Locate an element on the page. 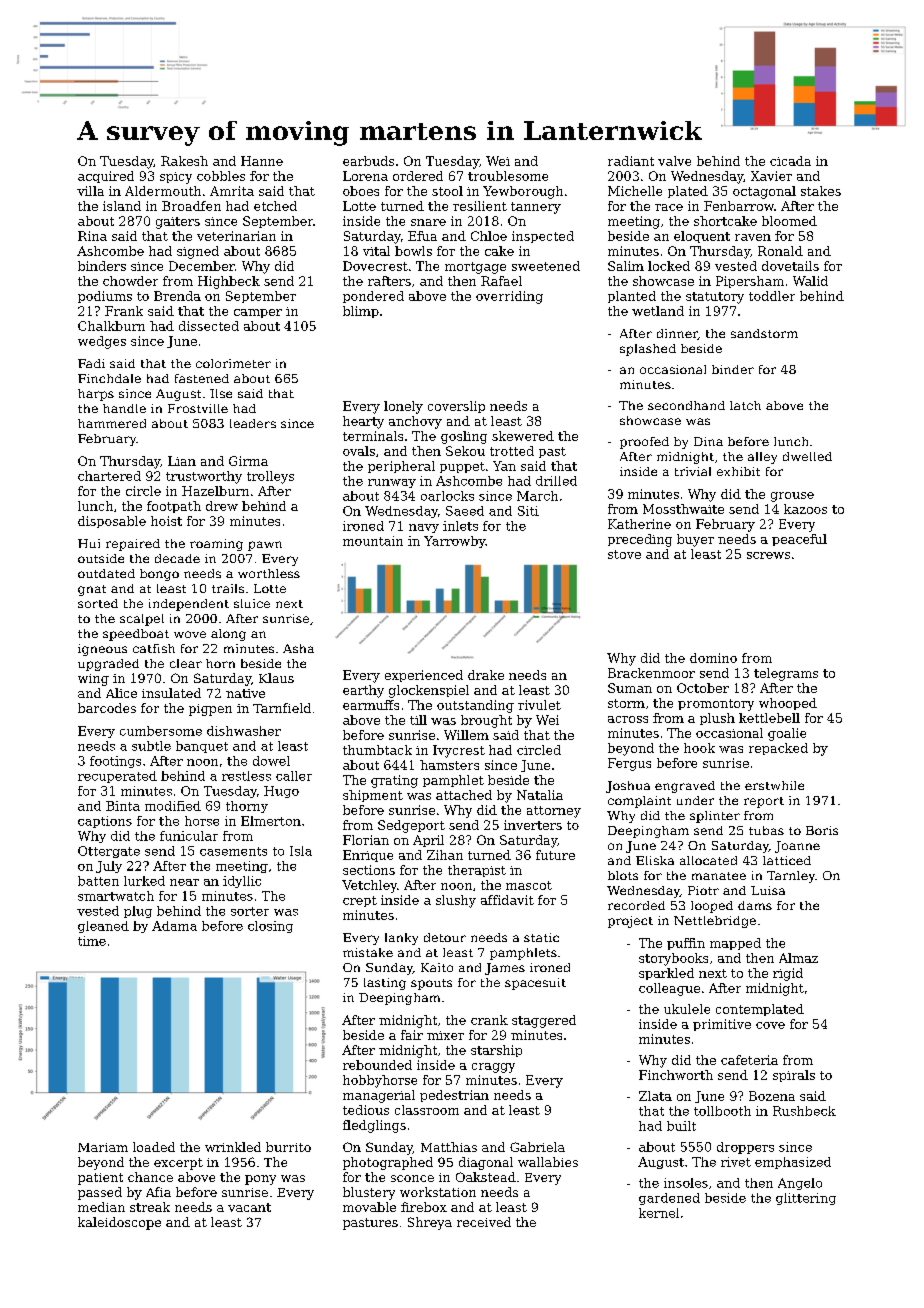  outstanding is located at coordinates (475, 706).
